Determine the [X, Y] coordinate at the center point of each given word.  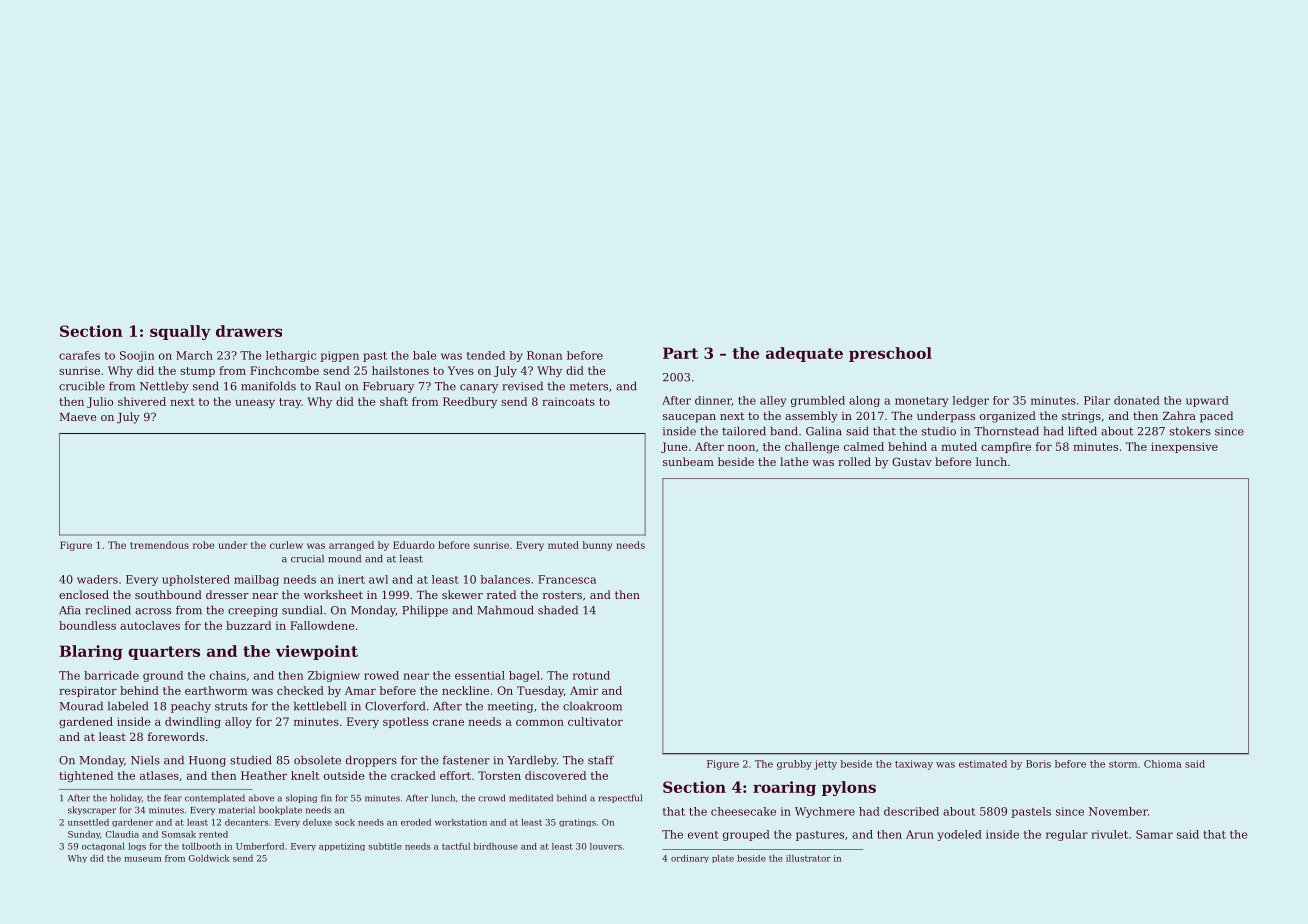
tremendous [159, 545]
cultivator [595, 721]
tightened [86, 776]
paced [1216, 417]
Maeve [78, 417]
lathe [794, 461]
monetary [921, 402]
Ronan [544, 355]
